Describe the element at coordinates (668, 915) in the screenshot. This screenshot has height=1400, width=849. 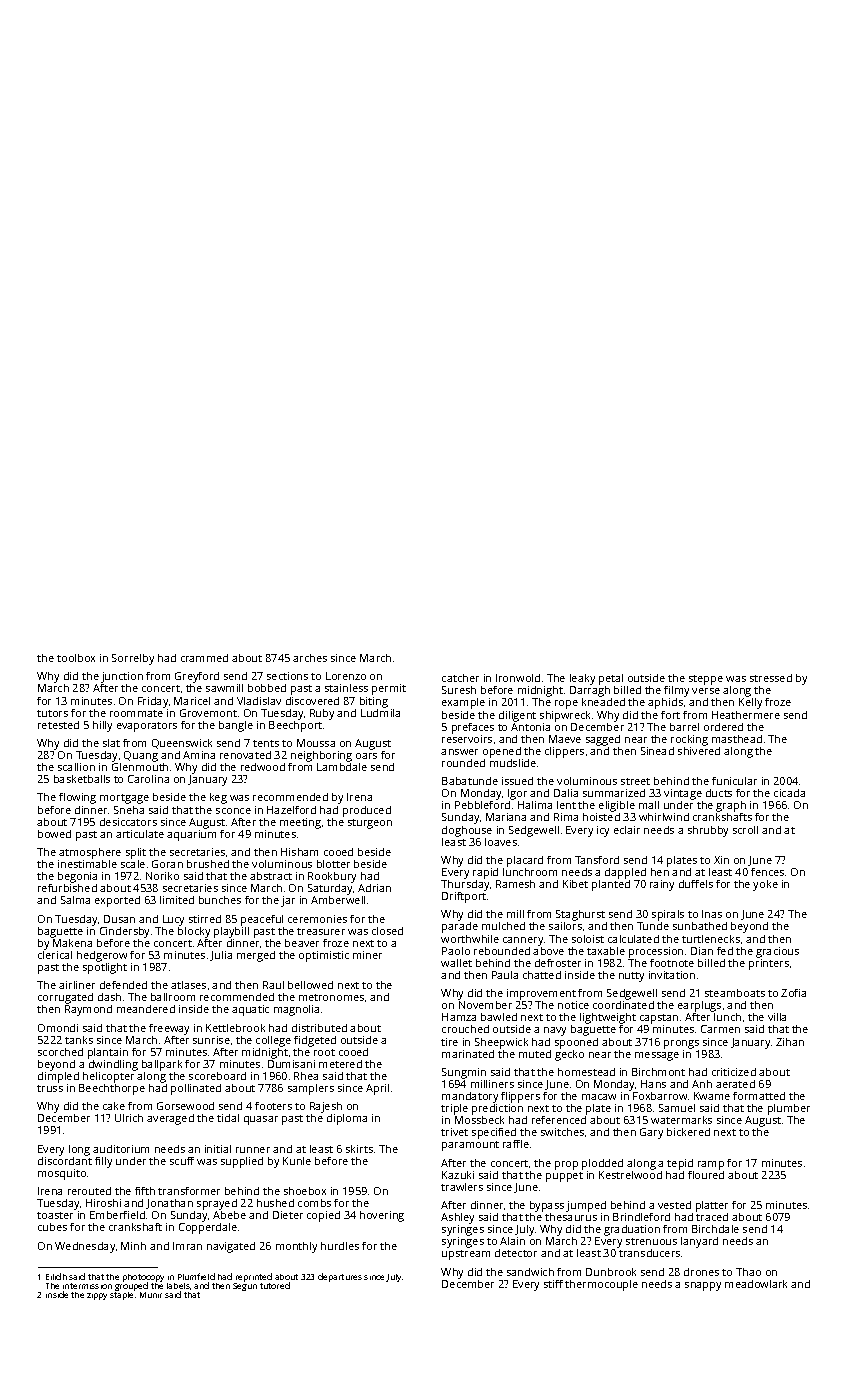
I see `spirals` at that location.
